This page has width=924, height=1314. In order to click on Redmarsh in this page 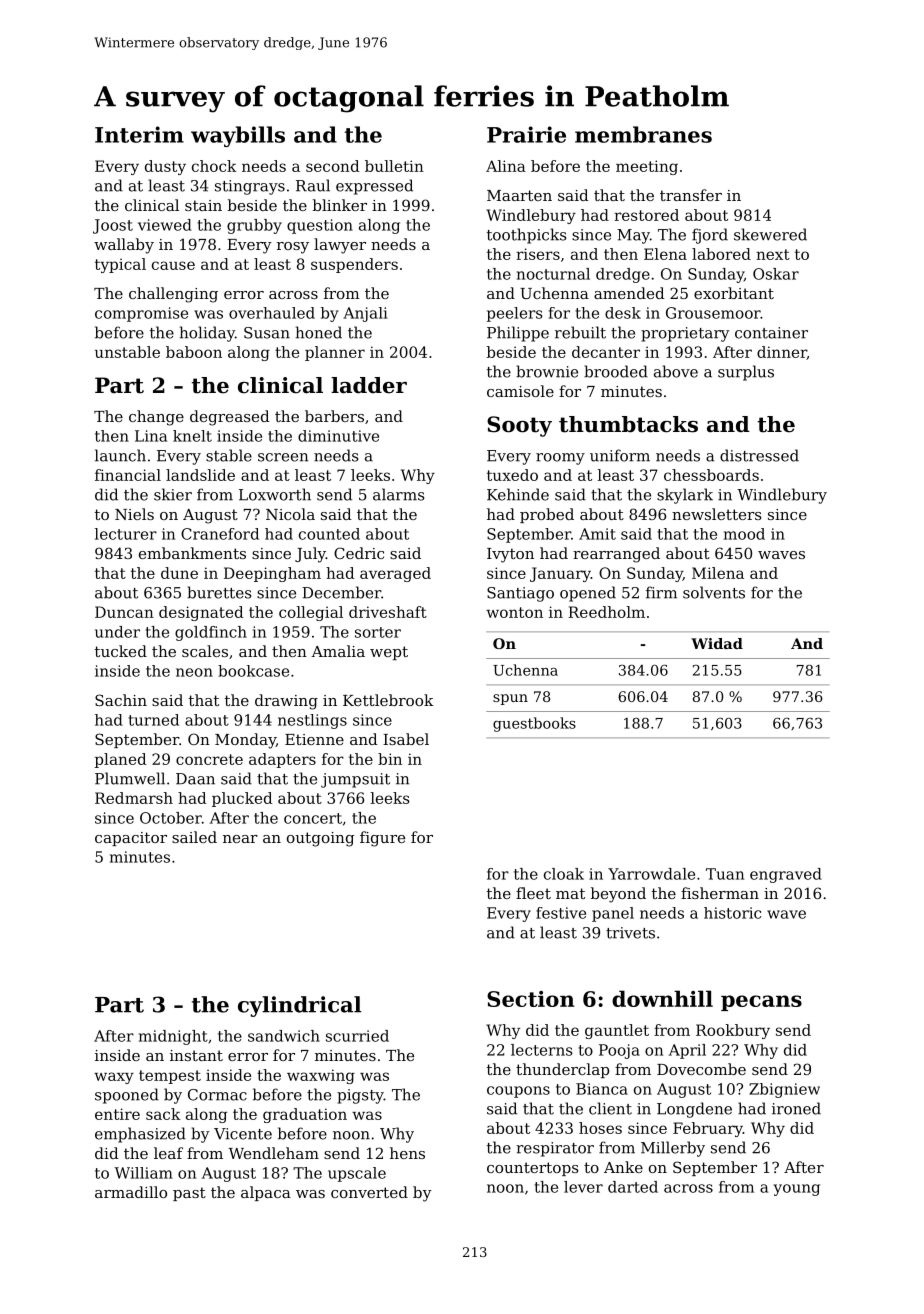, I will do `click(134, 798)`.
